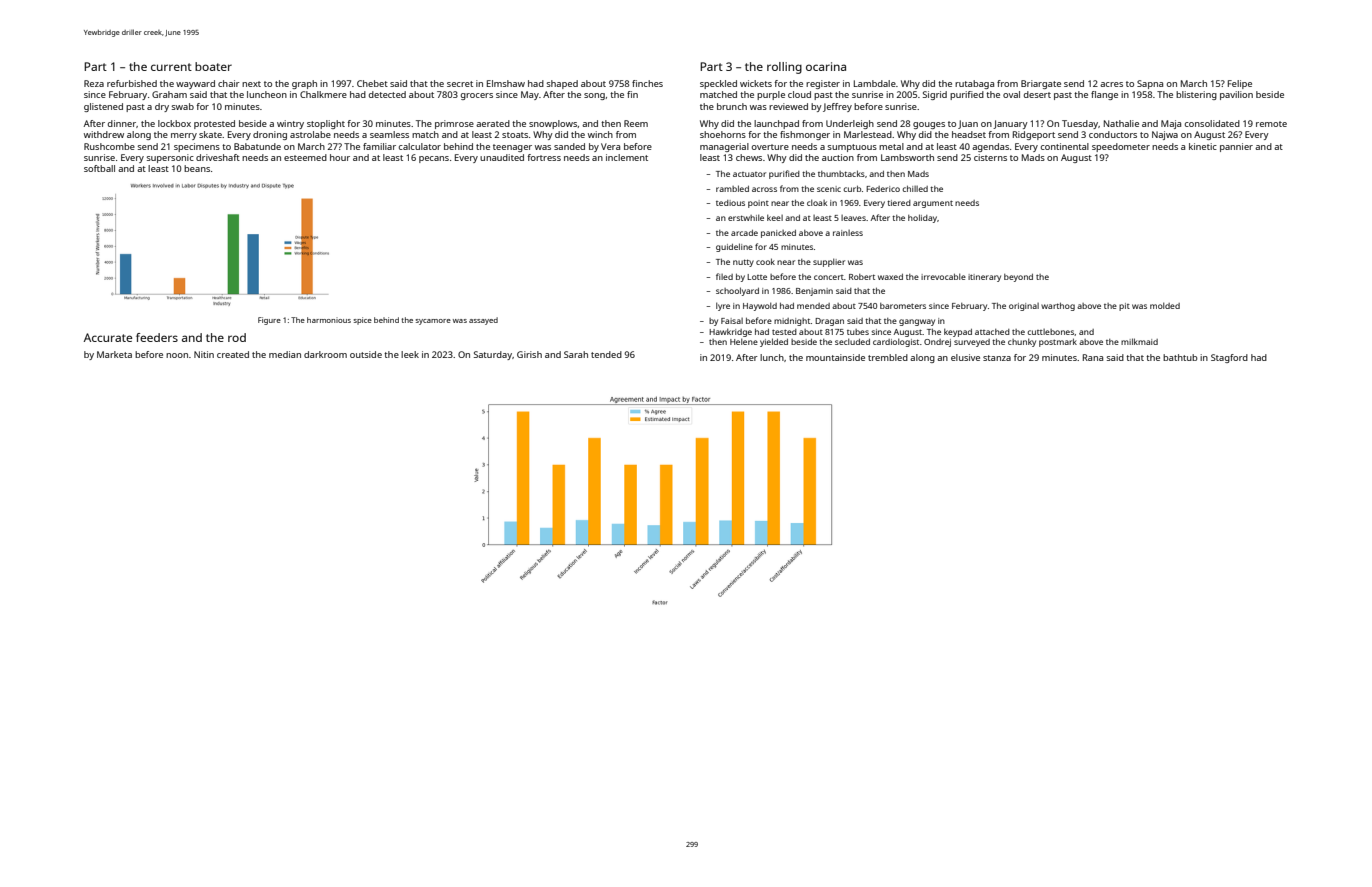 This page has width=1372, height=887. I want to click on milkmaid, so click(1139, 341).
